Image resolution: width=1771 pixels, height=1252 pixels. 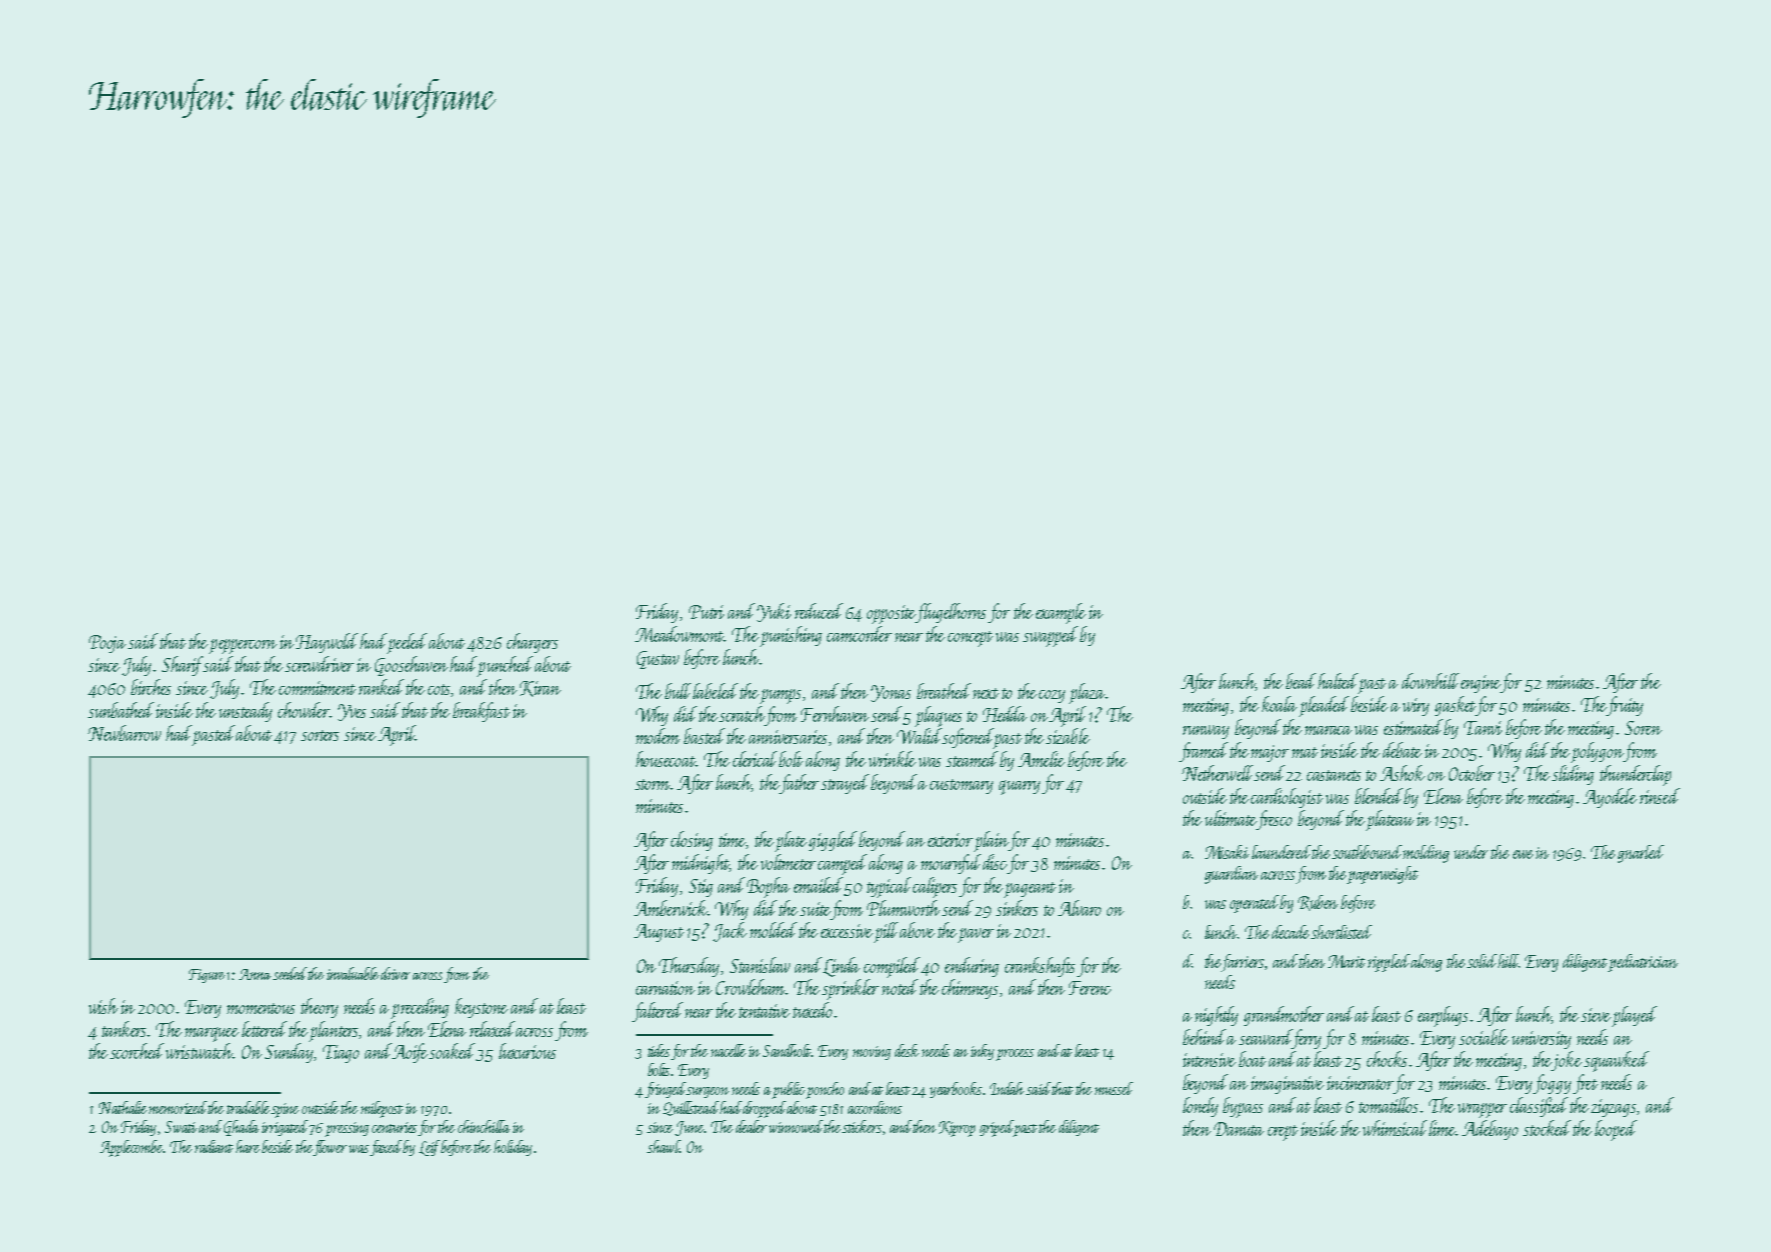 I want to click on closing, so click(x=692, y=841).
